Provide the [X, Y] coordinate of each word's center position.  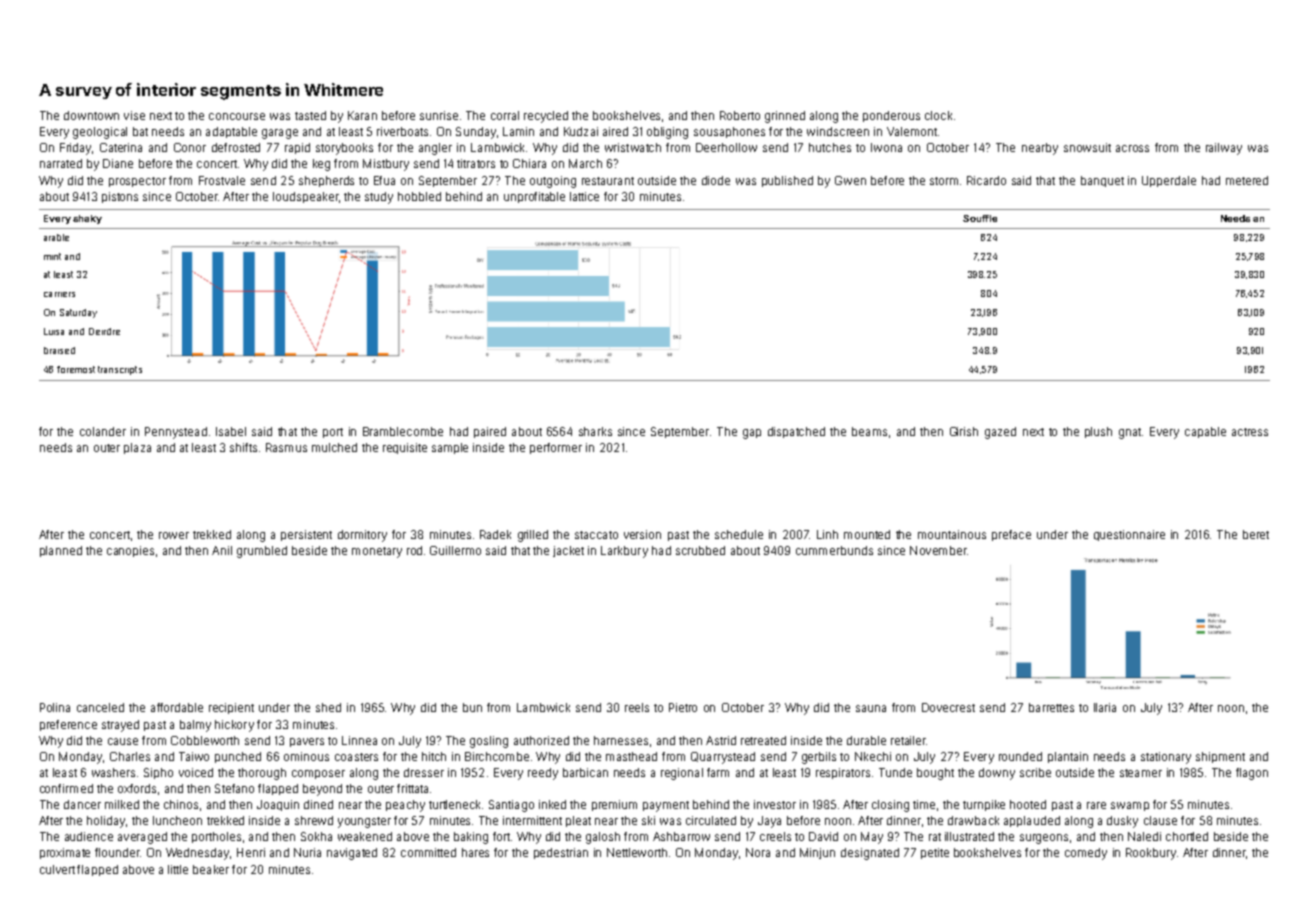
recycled [546, 117]
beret [1256, 534]
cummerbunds [834, 550]
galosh [603, 838]
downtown [91, 115]
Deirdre [104, 331]
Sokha [316, 836]
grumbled [262, 552]
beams [869, 431]
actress [1250, 432]
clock [938, 115]
